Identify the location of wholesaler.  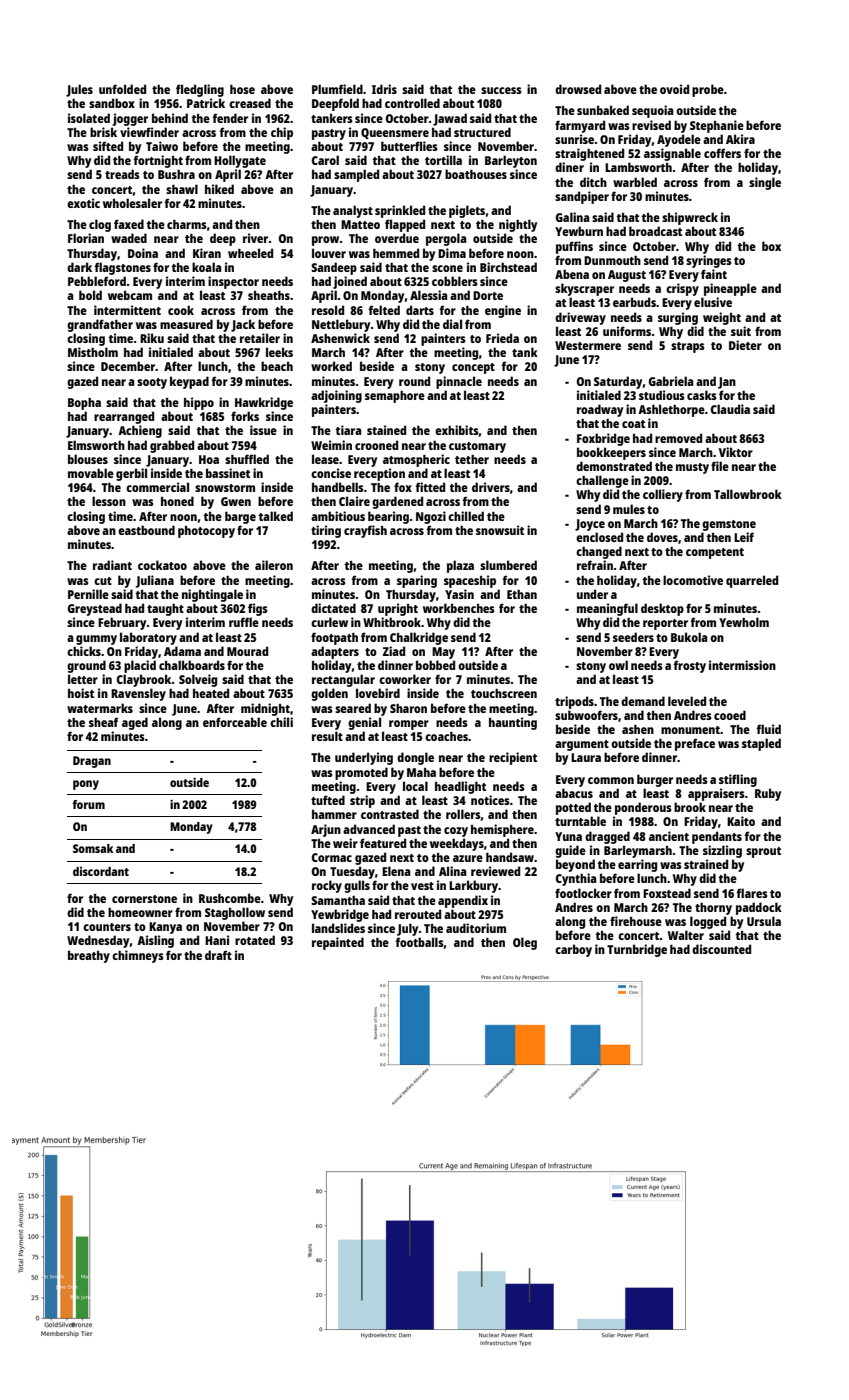
(132, 203).
